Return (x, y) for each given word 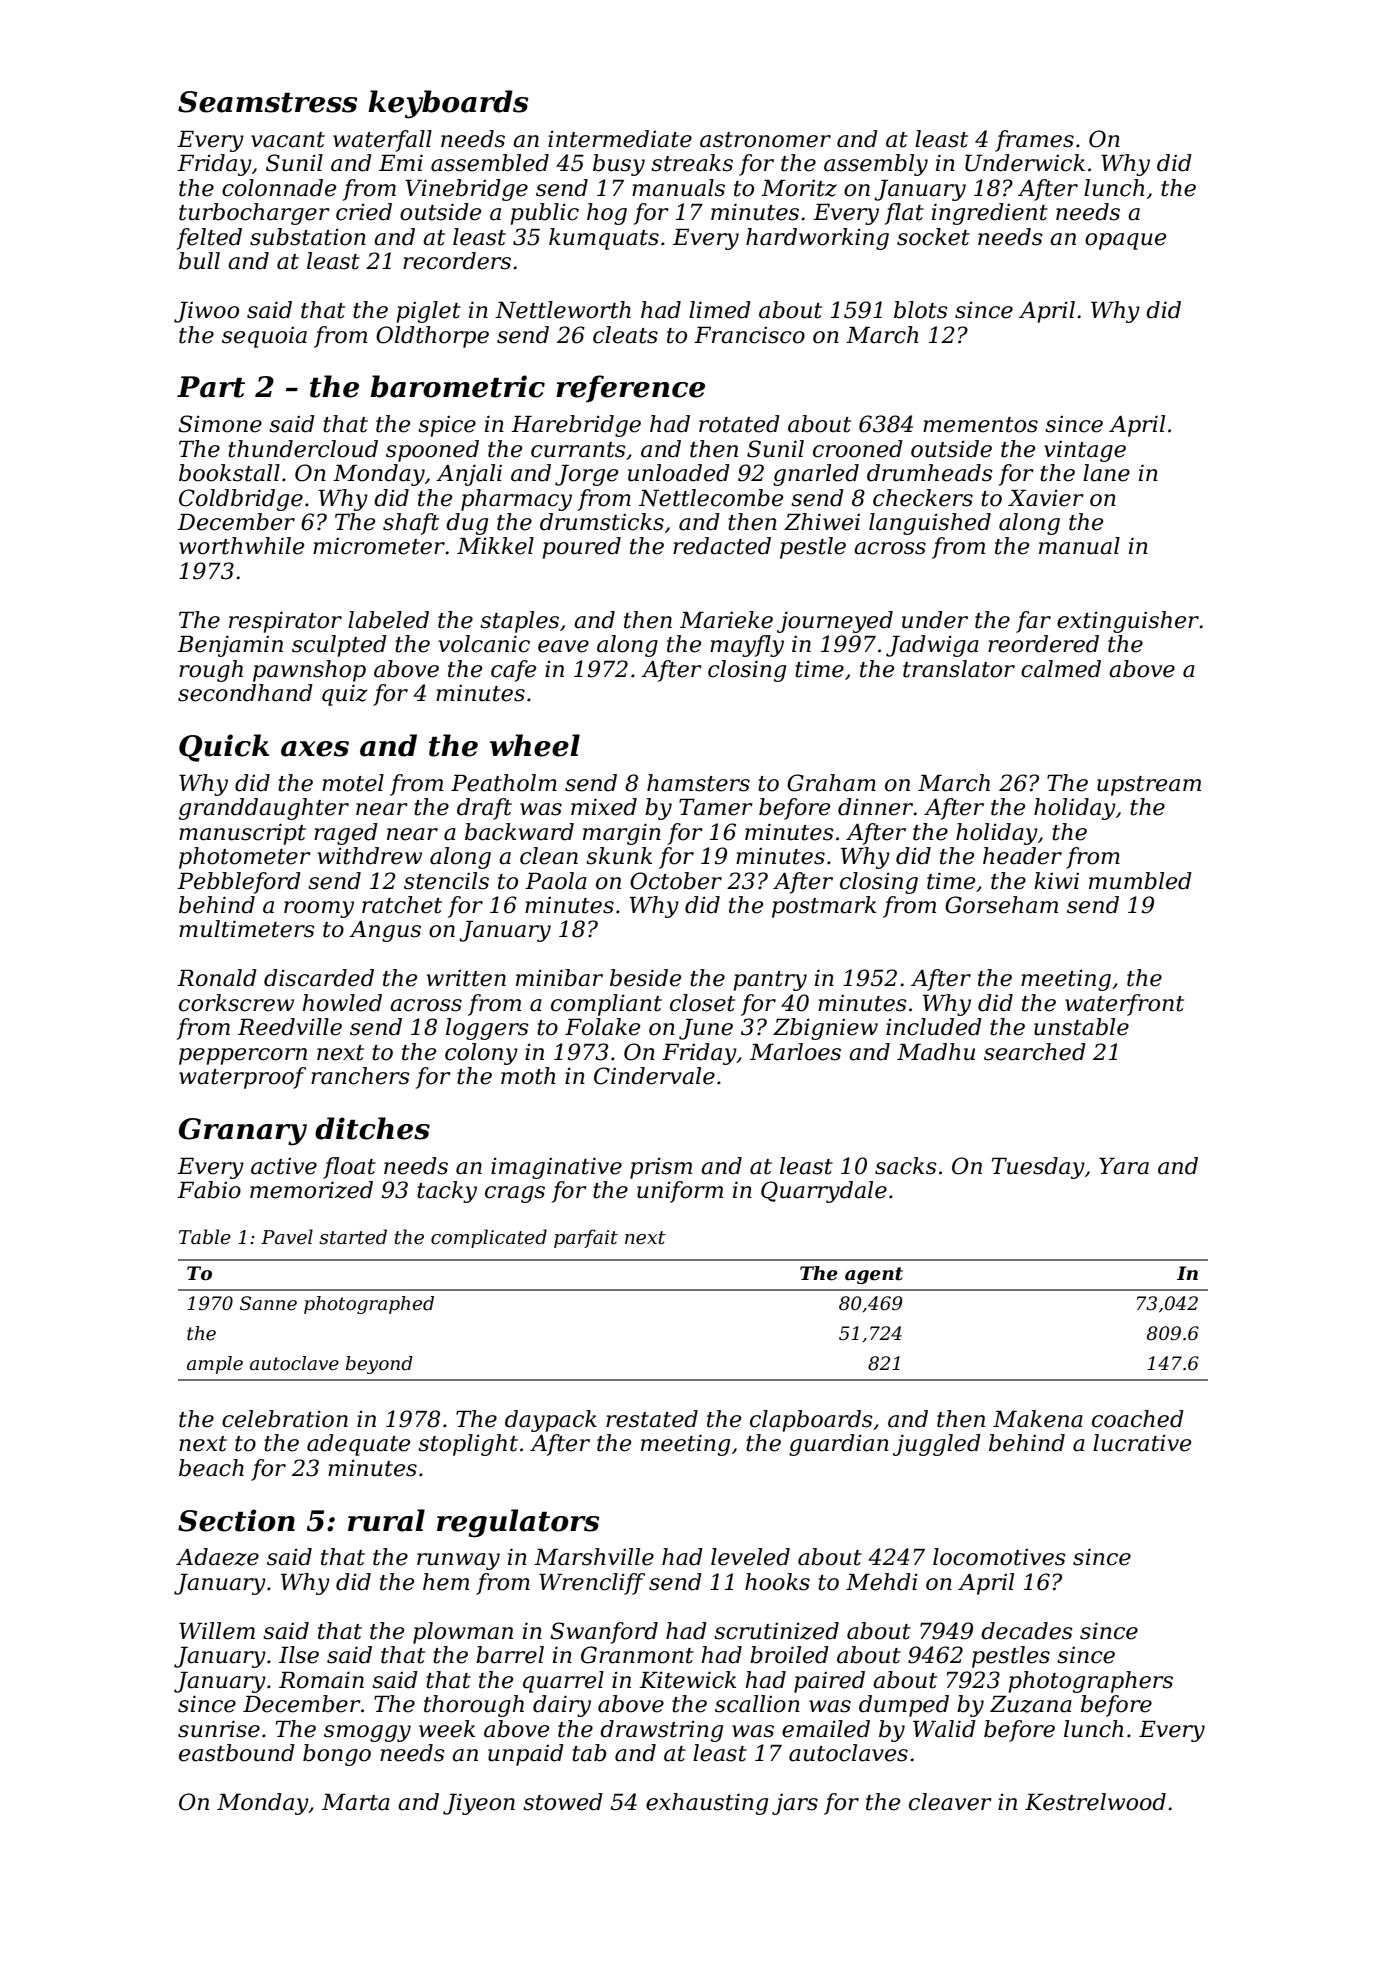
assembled (490, 163)
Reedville (290, 1027)
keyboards (448, 104)
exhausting (707, 1804)
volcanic (484, 644)
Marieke (726, 620)
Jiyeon (479, 1804)
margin (622, 834)
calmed (1061, 669)
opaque (1125, 241)
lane (1106, 473)
